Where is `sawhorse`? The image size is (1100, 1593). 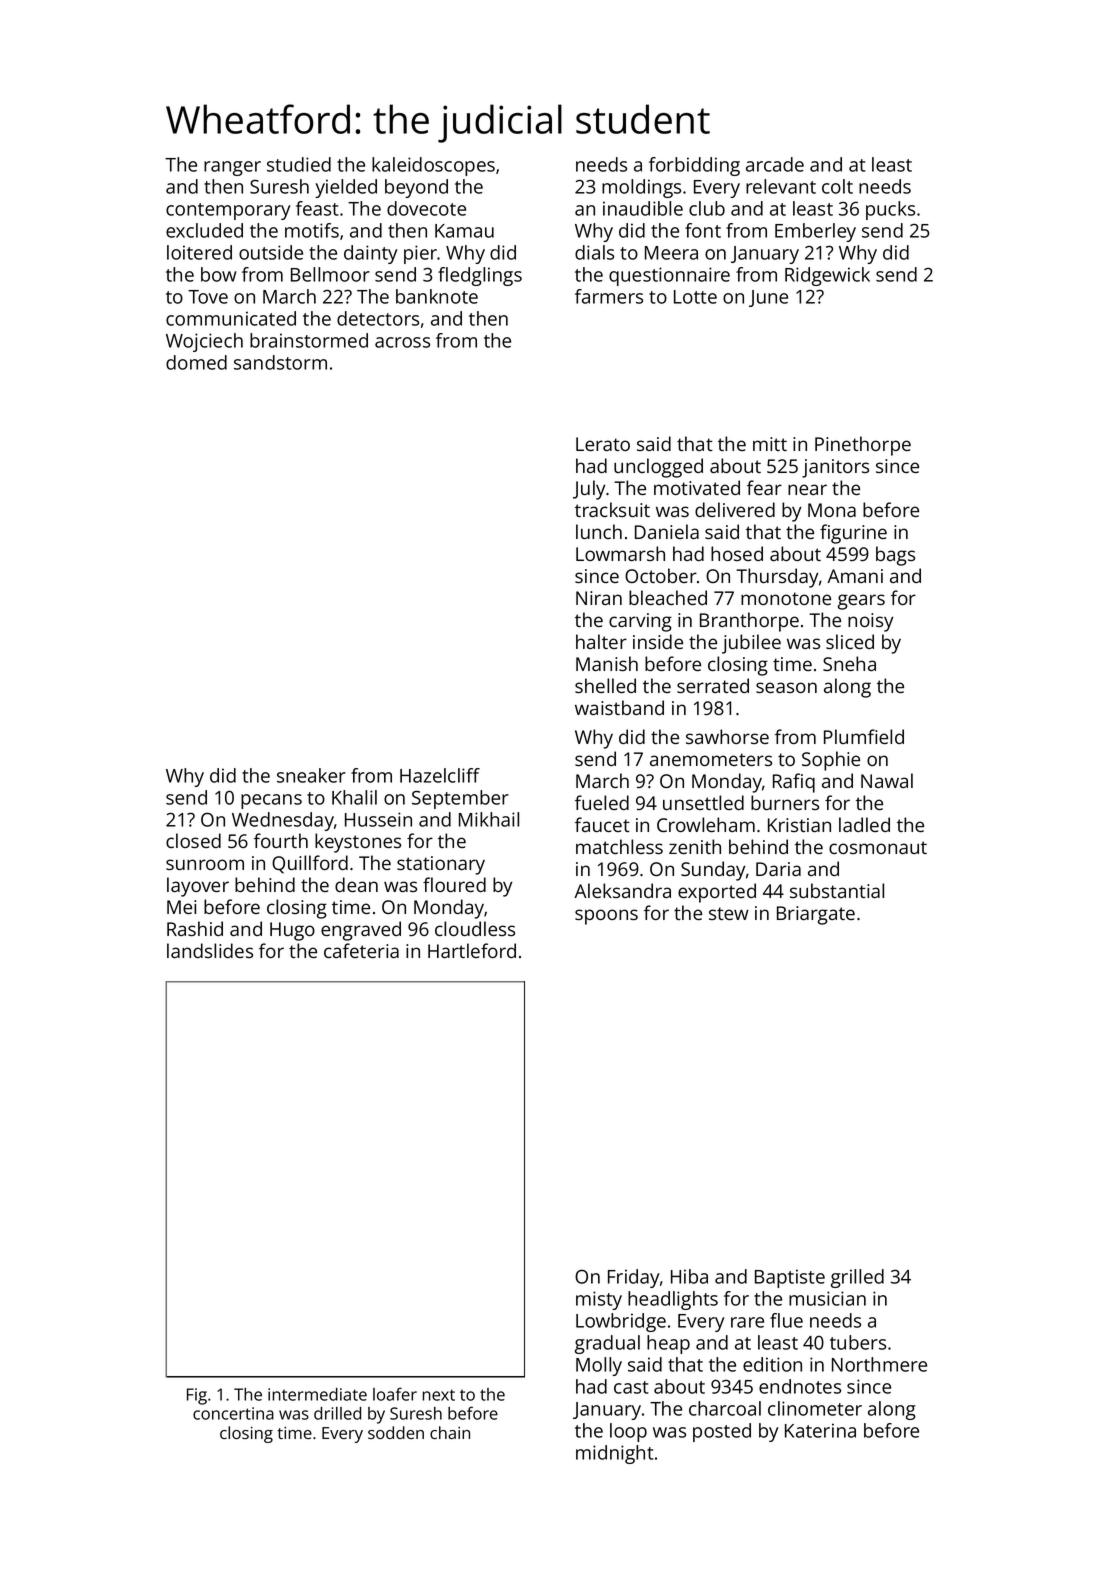 sawhorse is located at coordinates (727, 736).
